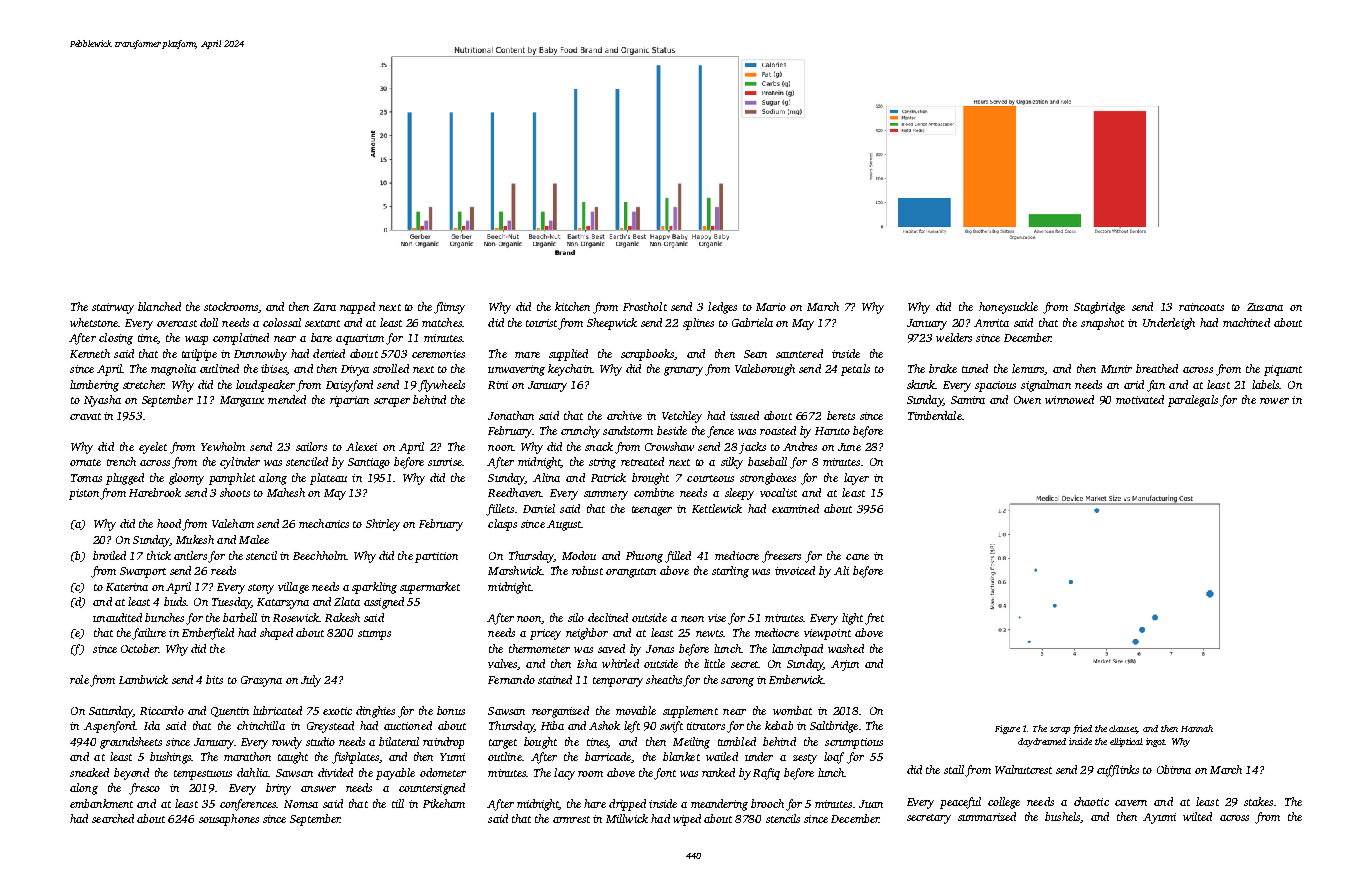 Image resolution: width=1372 pixels, height=887 pixels. What do you see at coordinates (1265, 307) in the image?
I see `Zuzana` at bounding box center [1265, 307].
